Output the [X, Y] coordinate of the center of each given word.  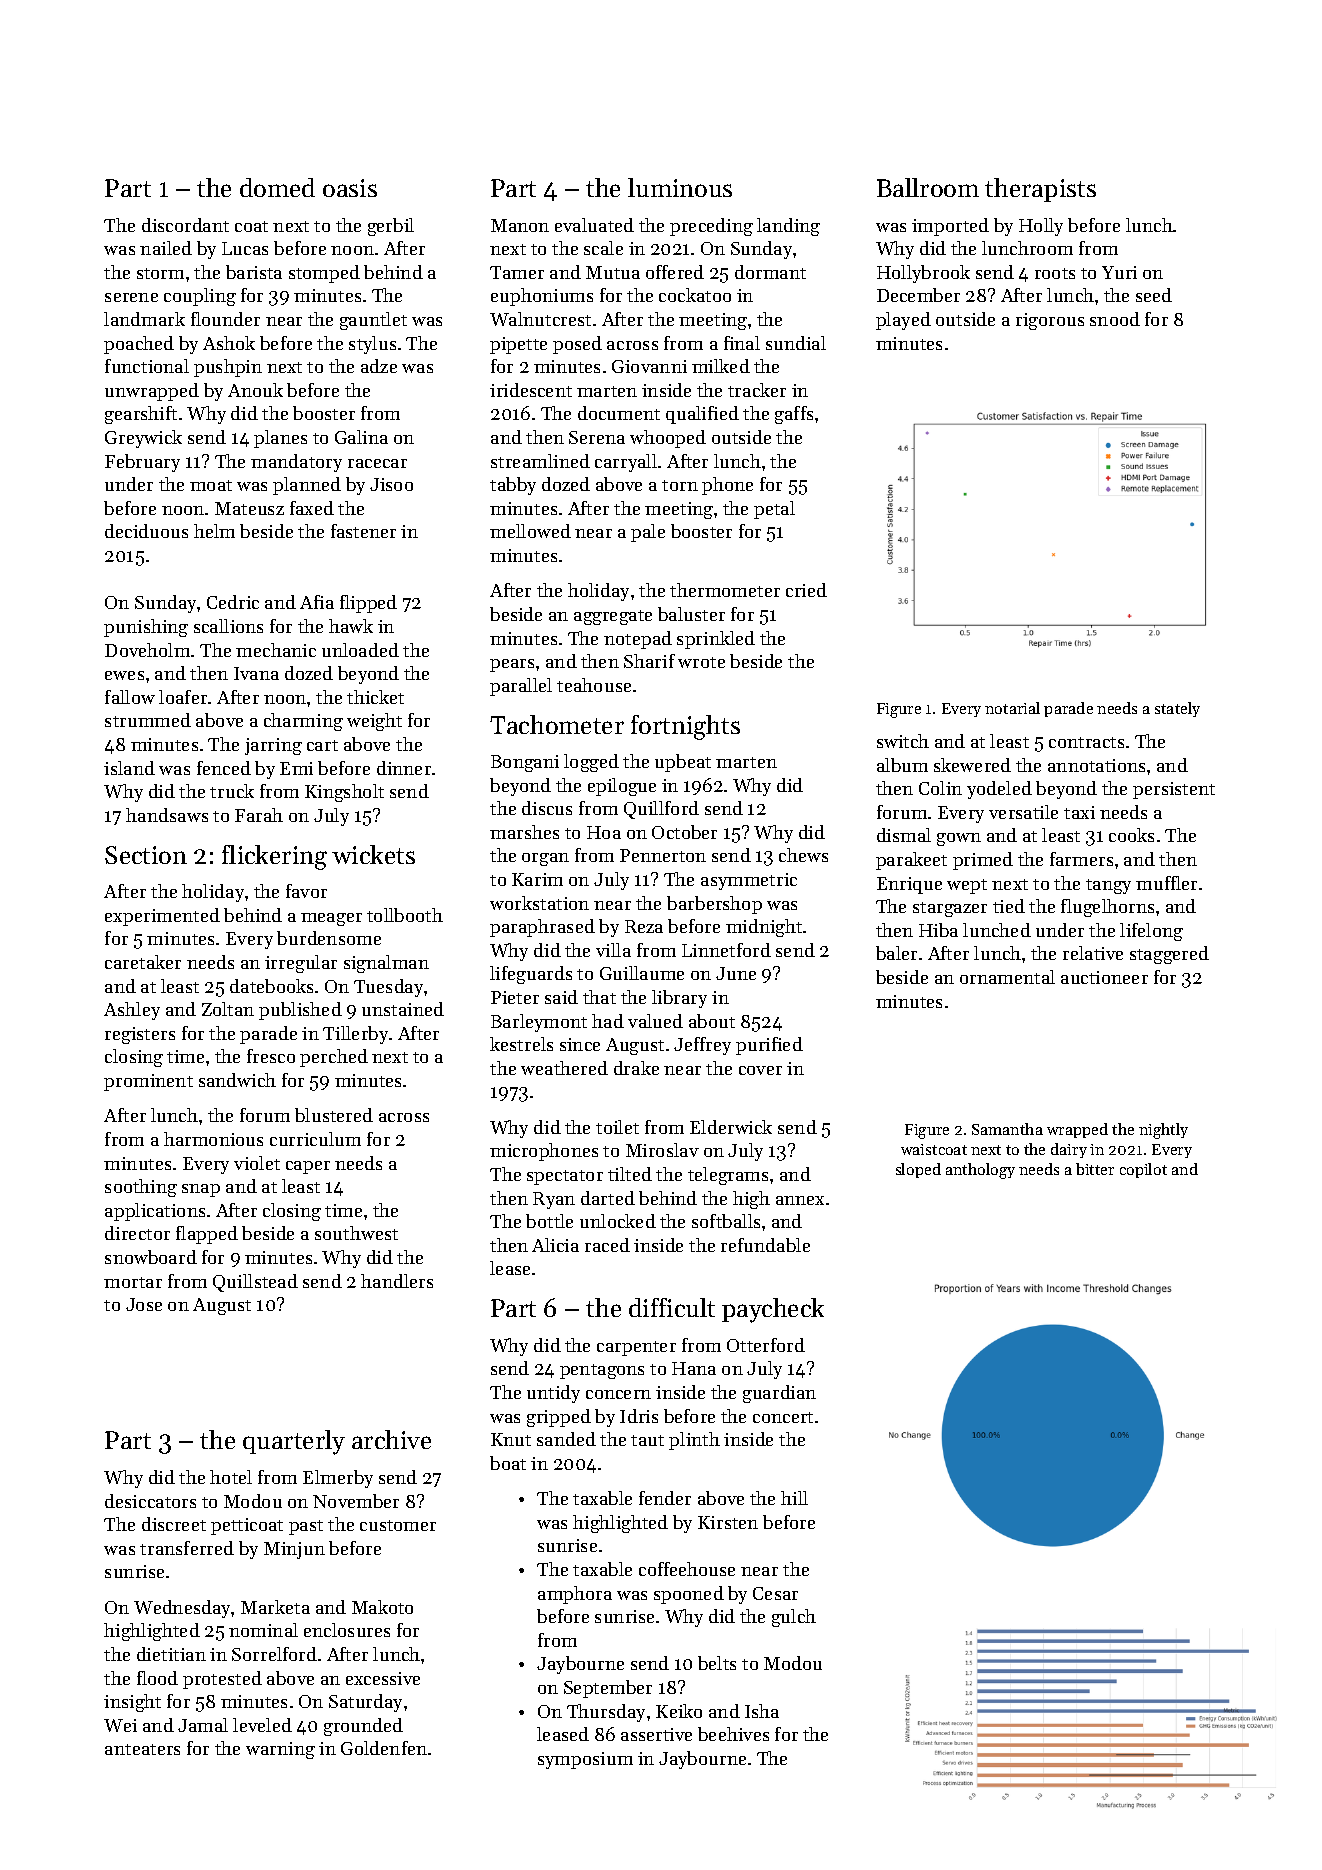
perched [334, 1058]
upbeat [683, 763]
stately [1177, 709]
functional [147, 366]
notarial [1012, 708]
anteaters [142, 1749]
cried [806, 590]
